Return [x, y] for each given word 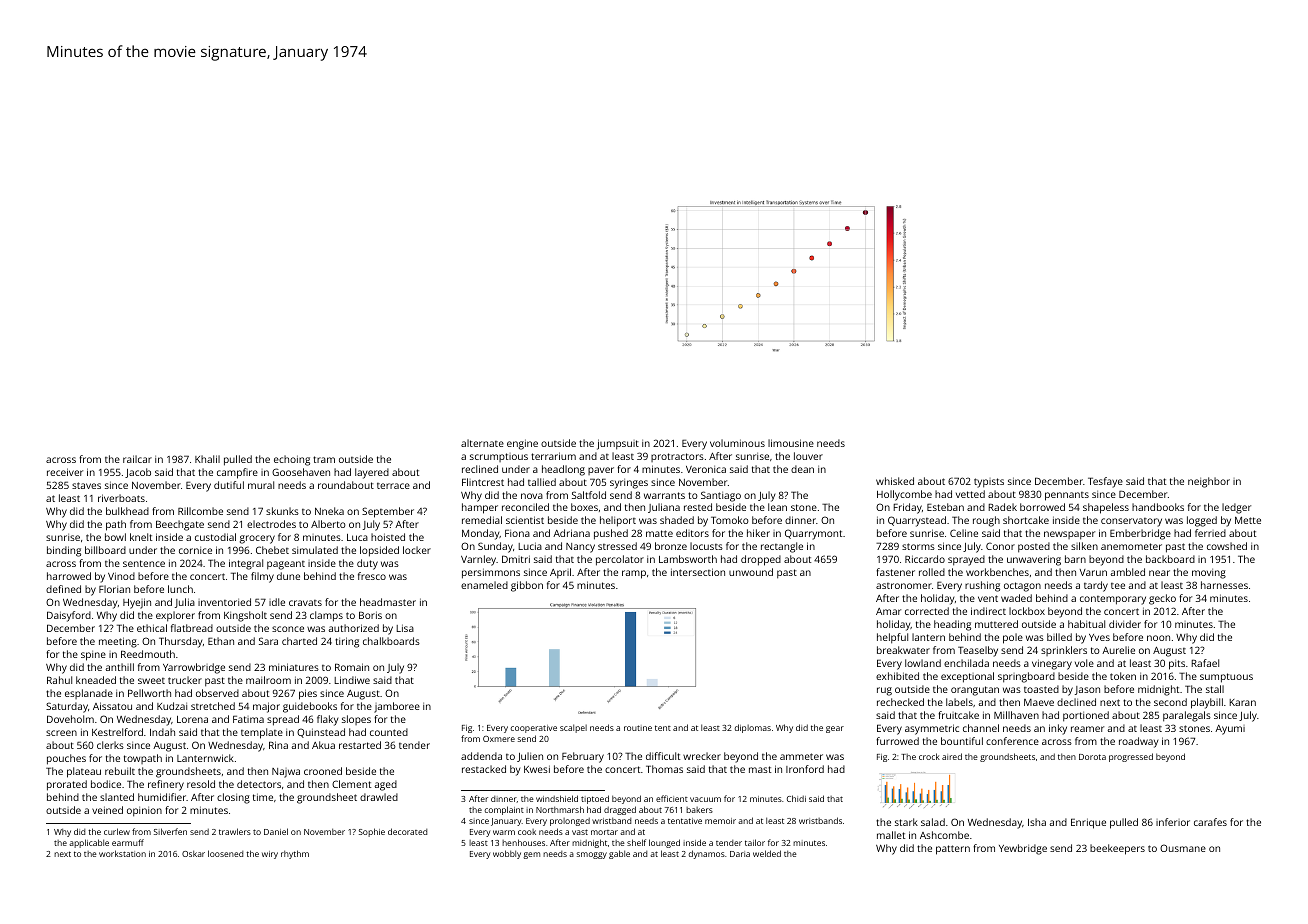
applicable [89, 843]
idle [277, 602]
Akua [323, 745]
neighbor [1209, 482]
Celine [964, 533]
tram [324, 459]
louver [808, 456]
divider [1125, 624]
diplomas [753, 728]
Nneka [329, 511]
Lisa [405, 628]
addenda [481, 756]
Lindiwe [352, 680]
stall [1215, 689]
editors [692, 533]
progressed [1131, 757]
